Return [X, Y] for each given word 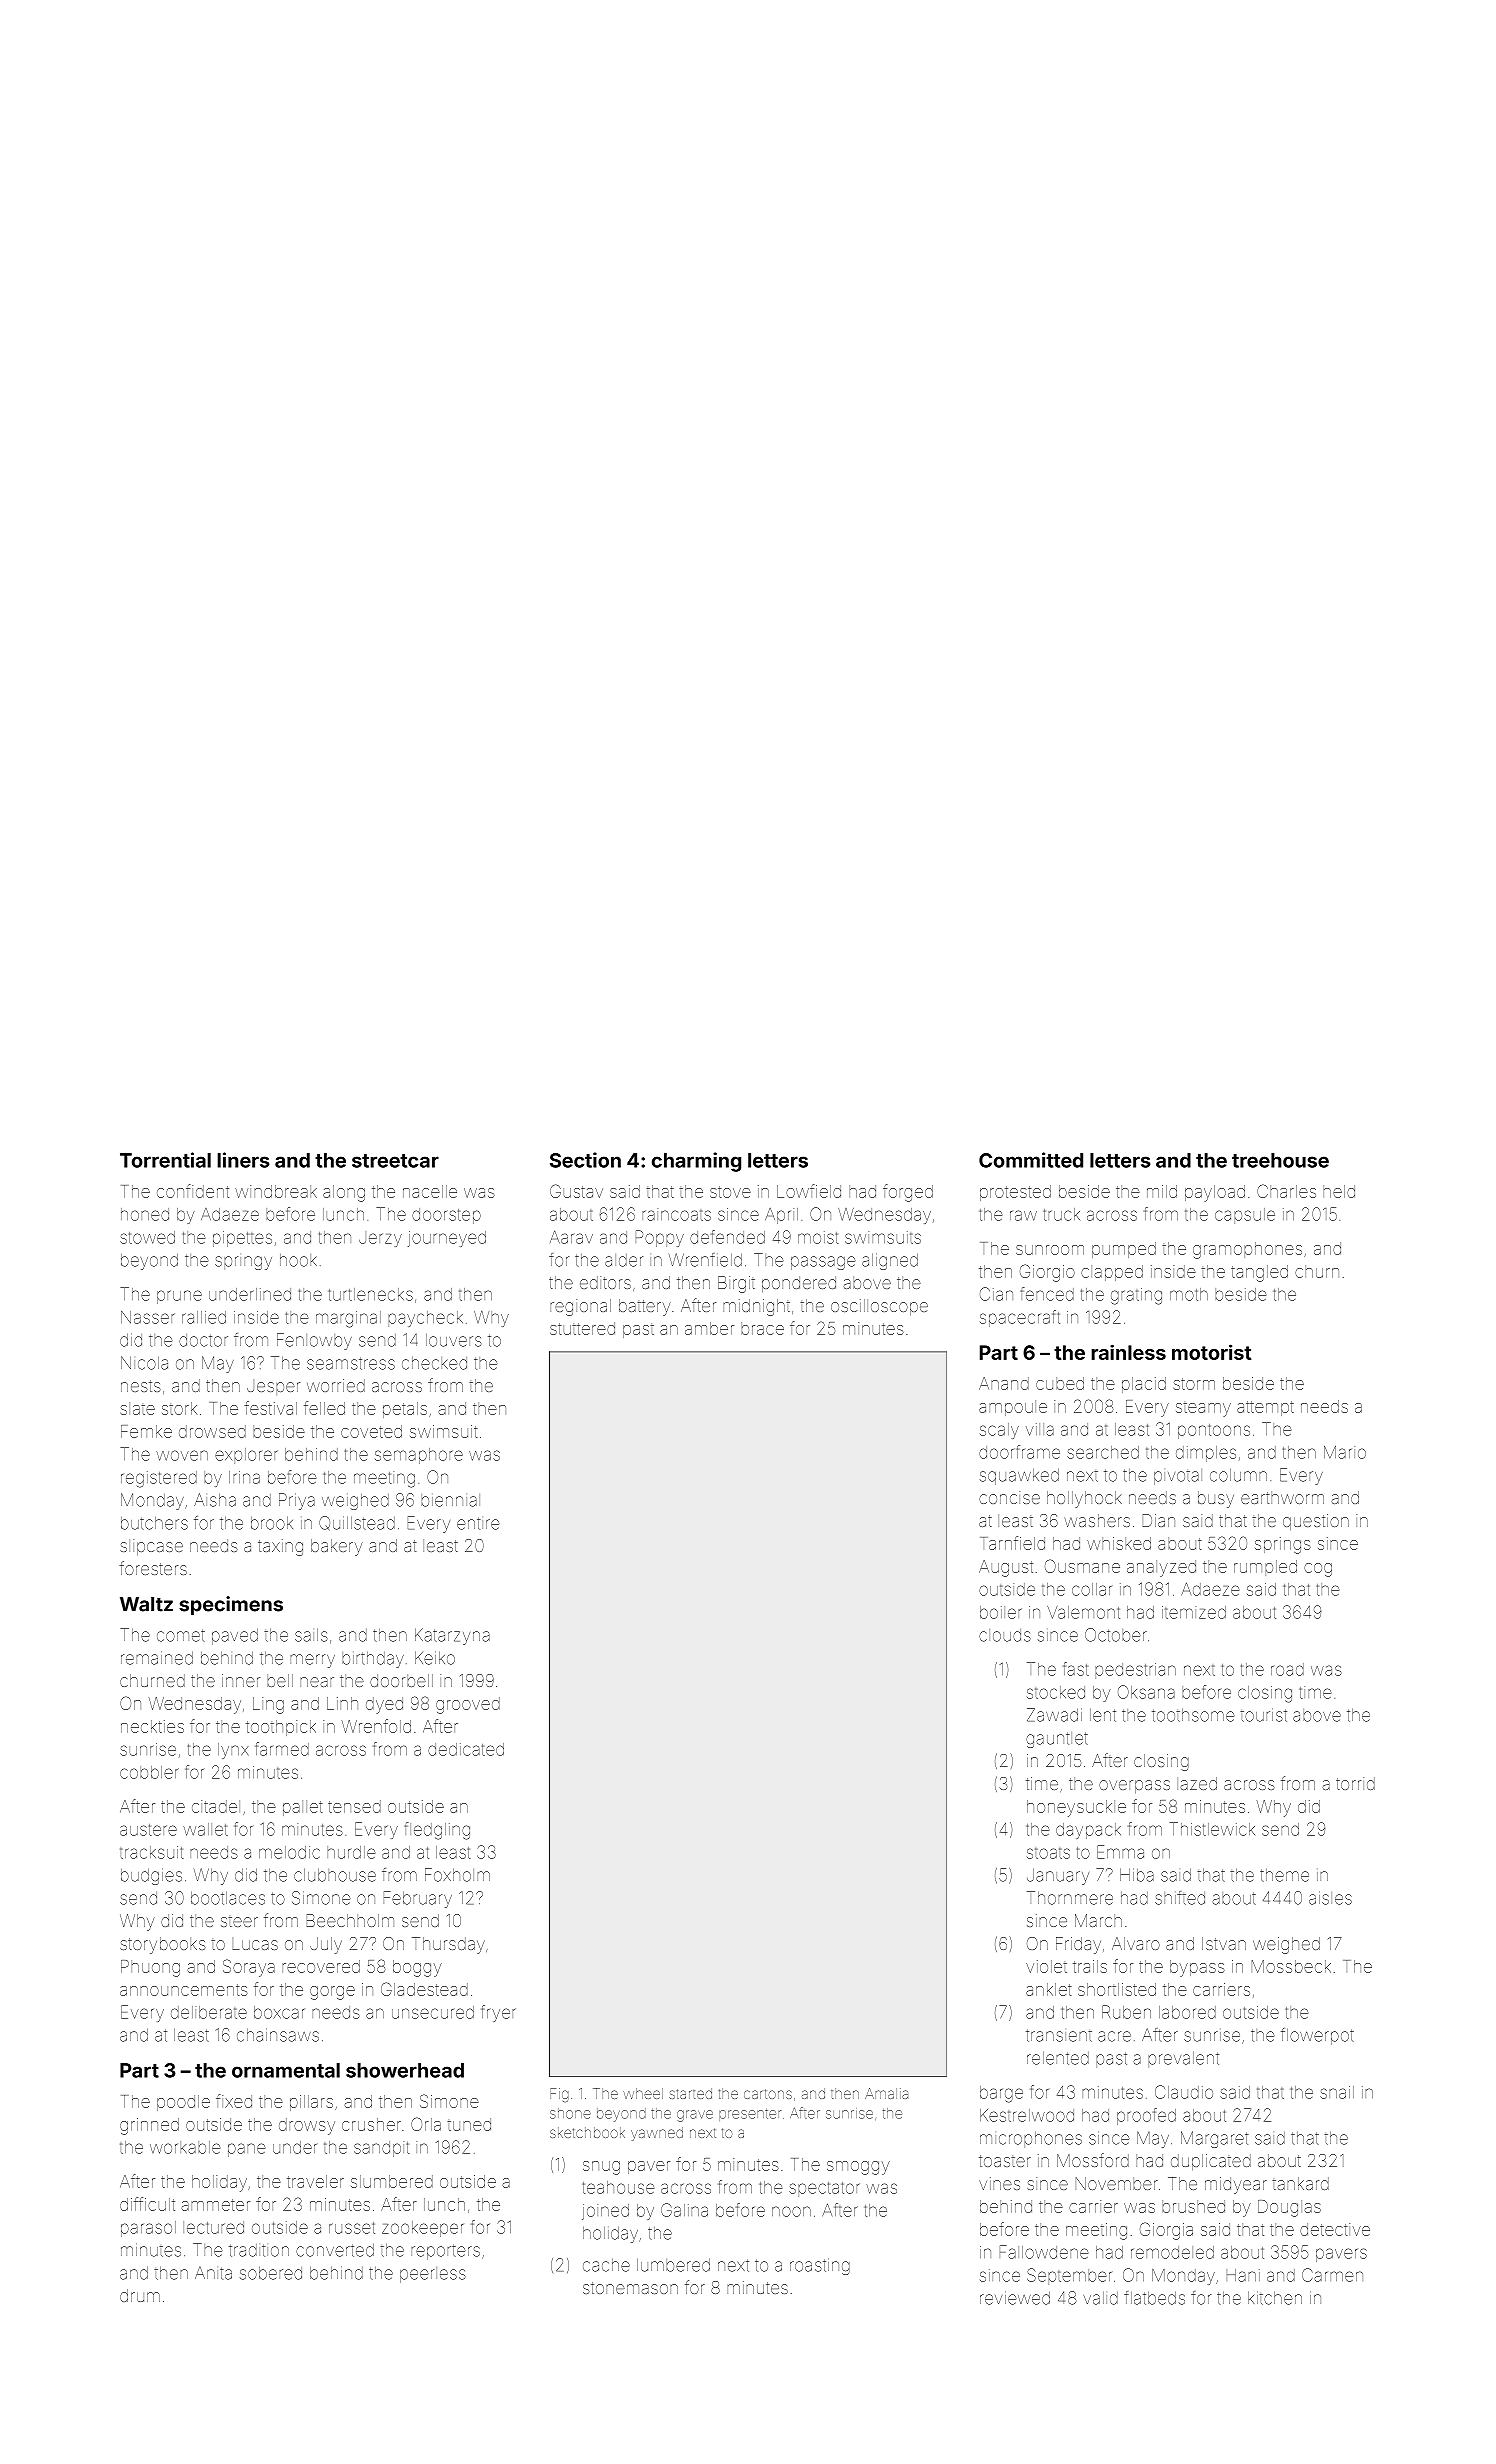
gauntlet [1057, 1740]
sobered [271, 2273]
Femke [146, 1431]
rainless [1128, 1352]
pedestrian [1135, 1671]
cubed [1060, 1383]
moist [818, 1237]
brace [762, 1328]
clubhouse [335, 1875]
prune [179, 1297]
